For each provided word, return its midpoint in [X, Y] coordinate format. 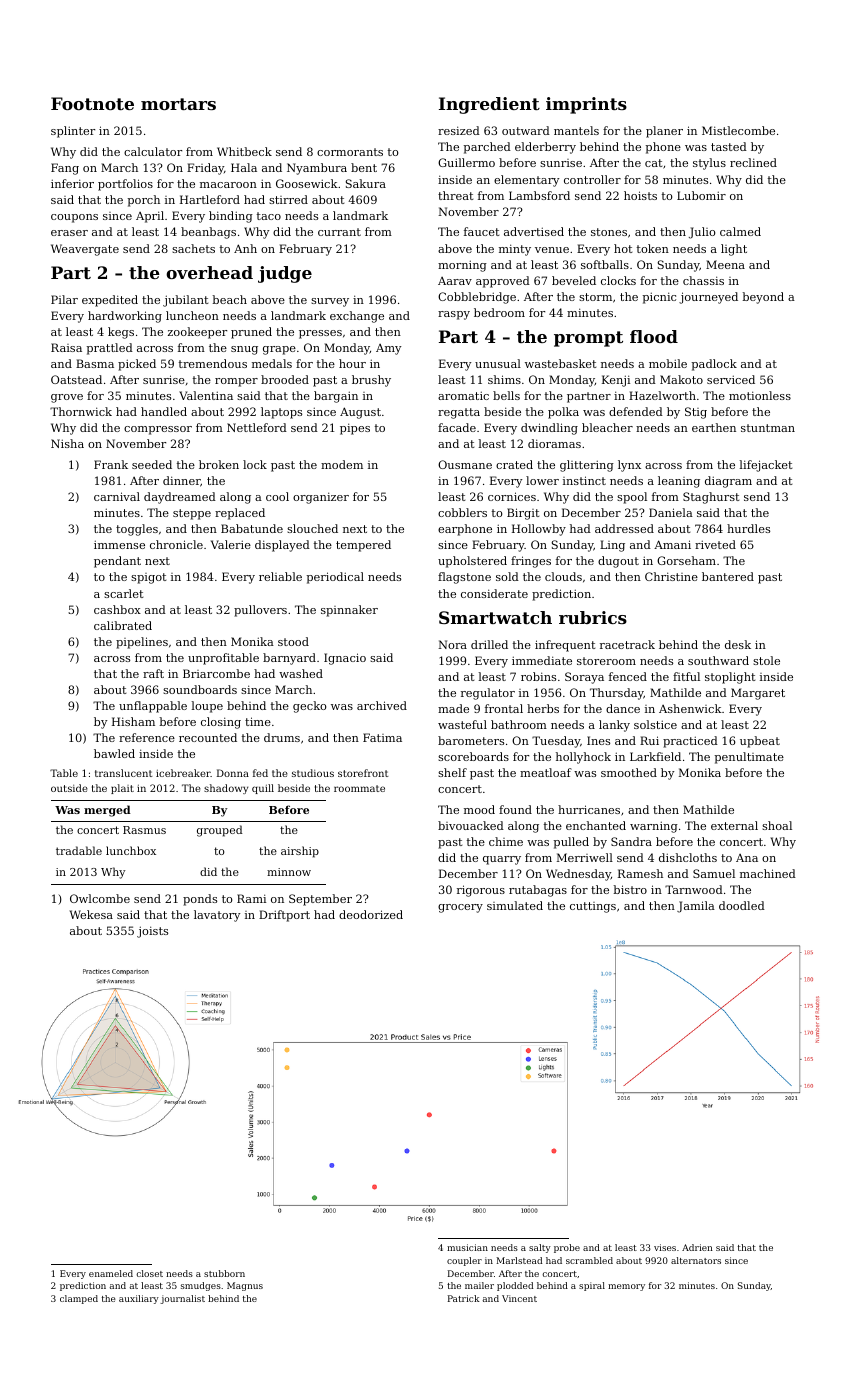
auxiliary [139, 1299]
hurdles [748, 528]
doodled [742, 905]
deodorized [371, 914]
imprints [586, 105]
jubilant [185, 301]
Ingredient [489, 105]
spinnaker [349, 611]
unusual [498, 363]
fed [260, 773]
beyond [763, 298]
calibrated [123, 625]
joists [152, 932]
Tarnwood [694, 889]
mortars [178, 104]
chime [506, 841]
